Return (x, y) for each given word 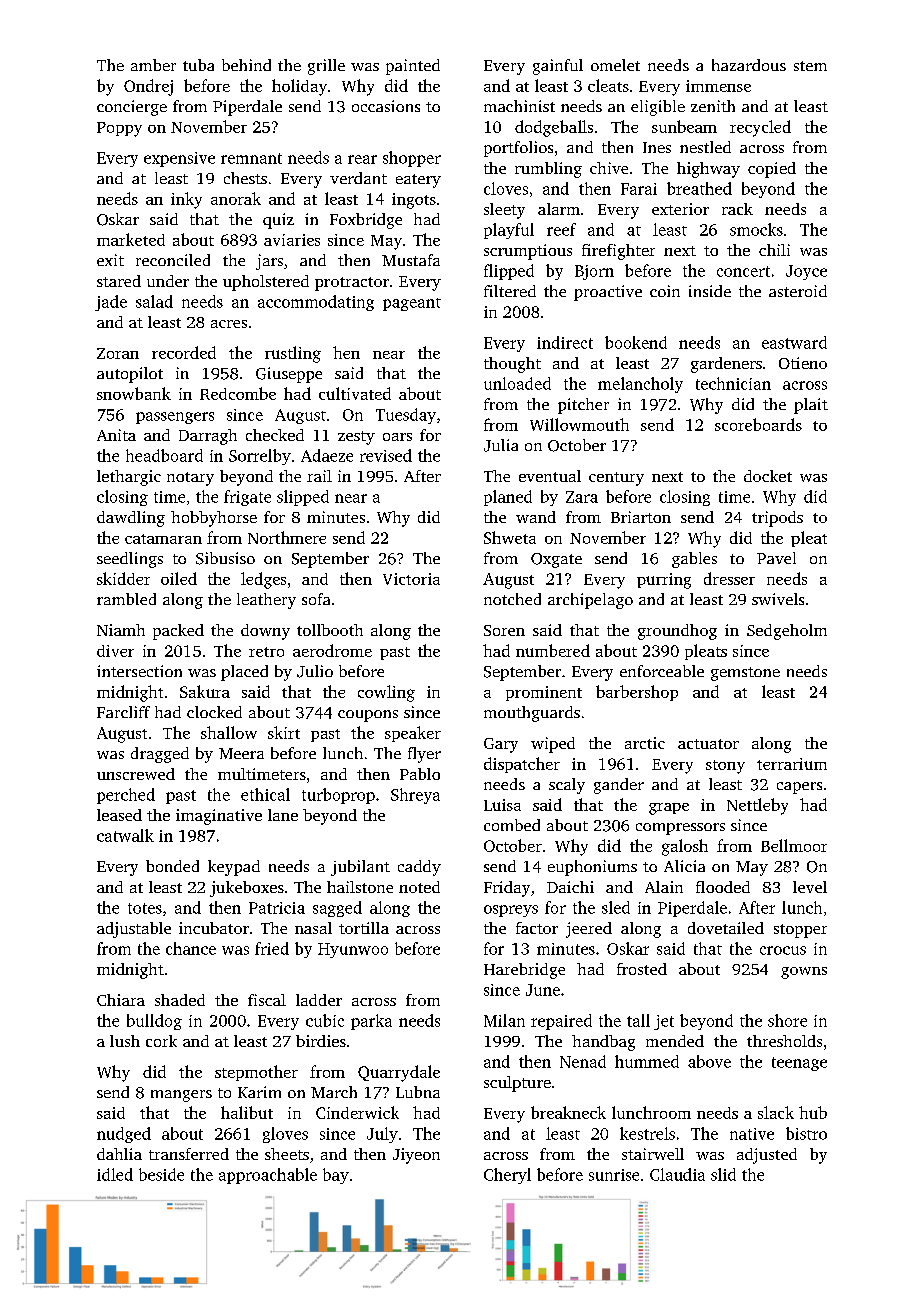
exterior (680, 209)
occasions (386, 106)
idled (115, 1174)
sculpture (517, 1084)
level (810, 887)
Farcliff (123, 712)
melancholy (640, 385)
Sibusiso (225, 558)
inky (186, 200)
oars (397, 437)
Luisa (502, 805)
